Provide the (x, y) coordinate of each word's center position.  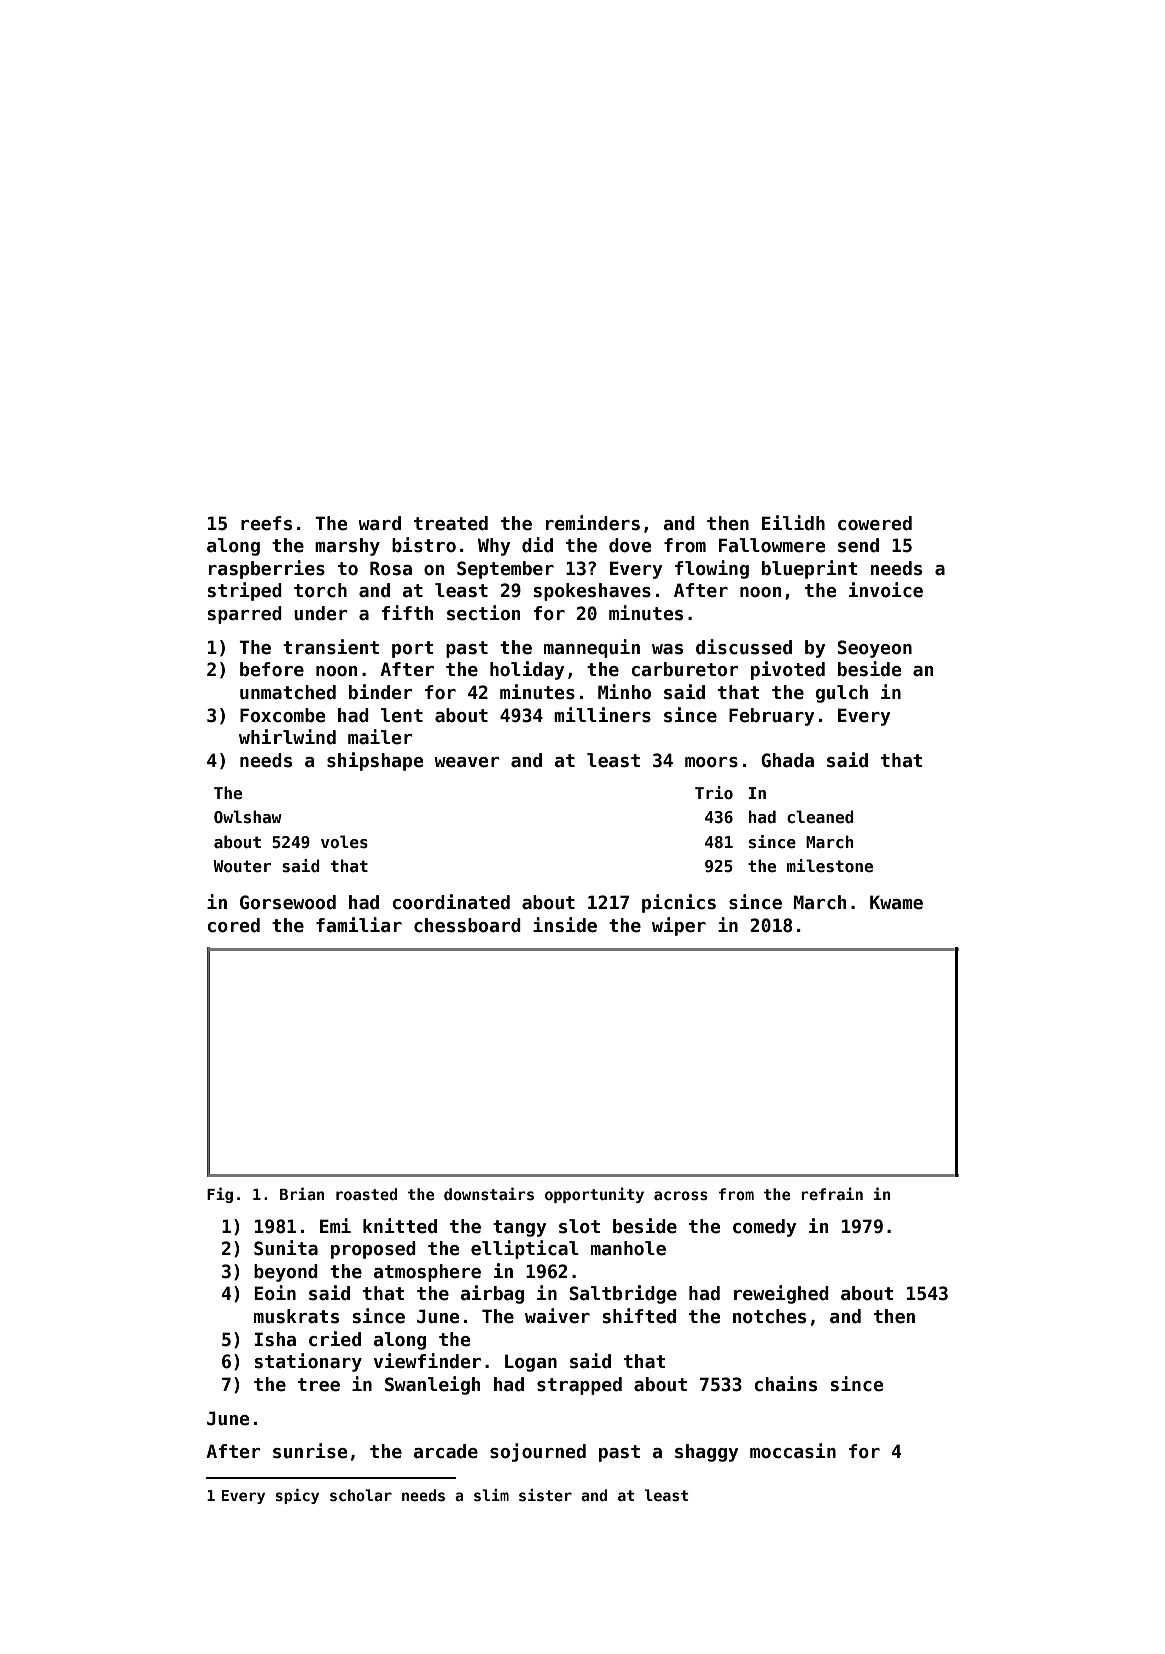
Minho (624, 692)
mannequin (592, 648)
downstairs (489, 1193)
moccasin (793, 1451)
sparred (245, 615)
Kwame (896, 902)
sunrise (310, 1451)
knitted (400, 1226)
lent (402, 715)
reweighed (781, 1294)
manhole (628, 1248)
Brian (302, 1193)
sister (545, 1495)
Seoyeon (874, 649)
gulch (842, 694)
